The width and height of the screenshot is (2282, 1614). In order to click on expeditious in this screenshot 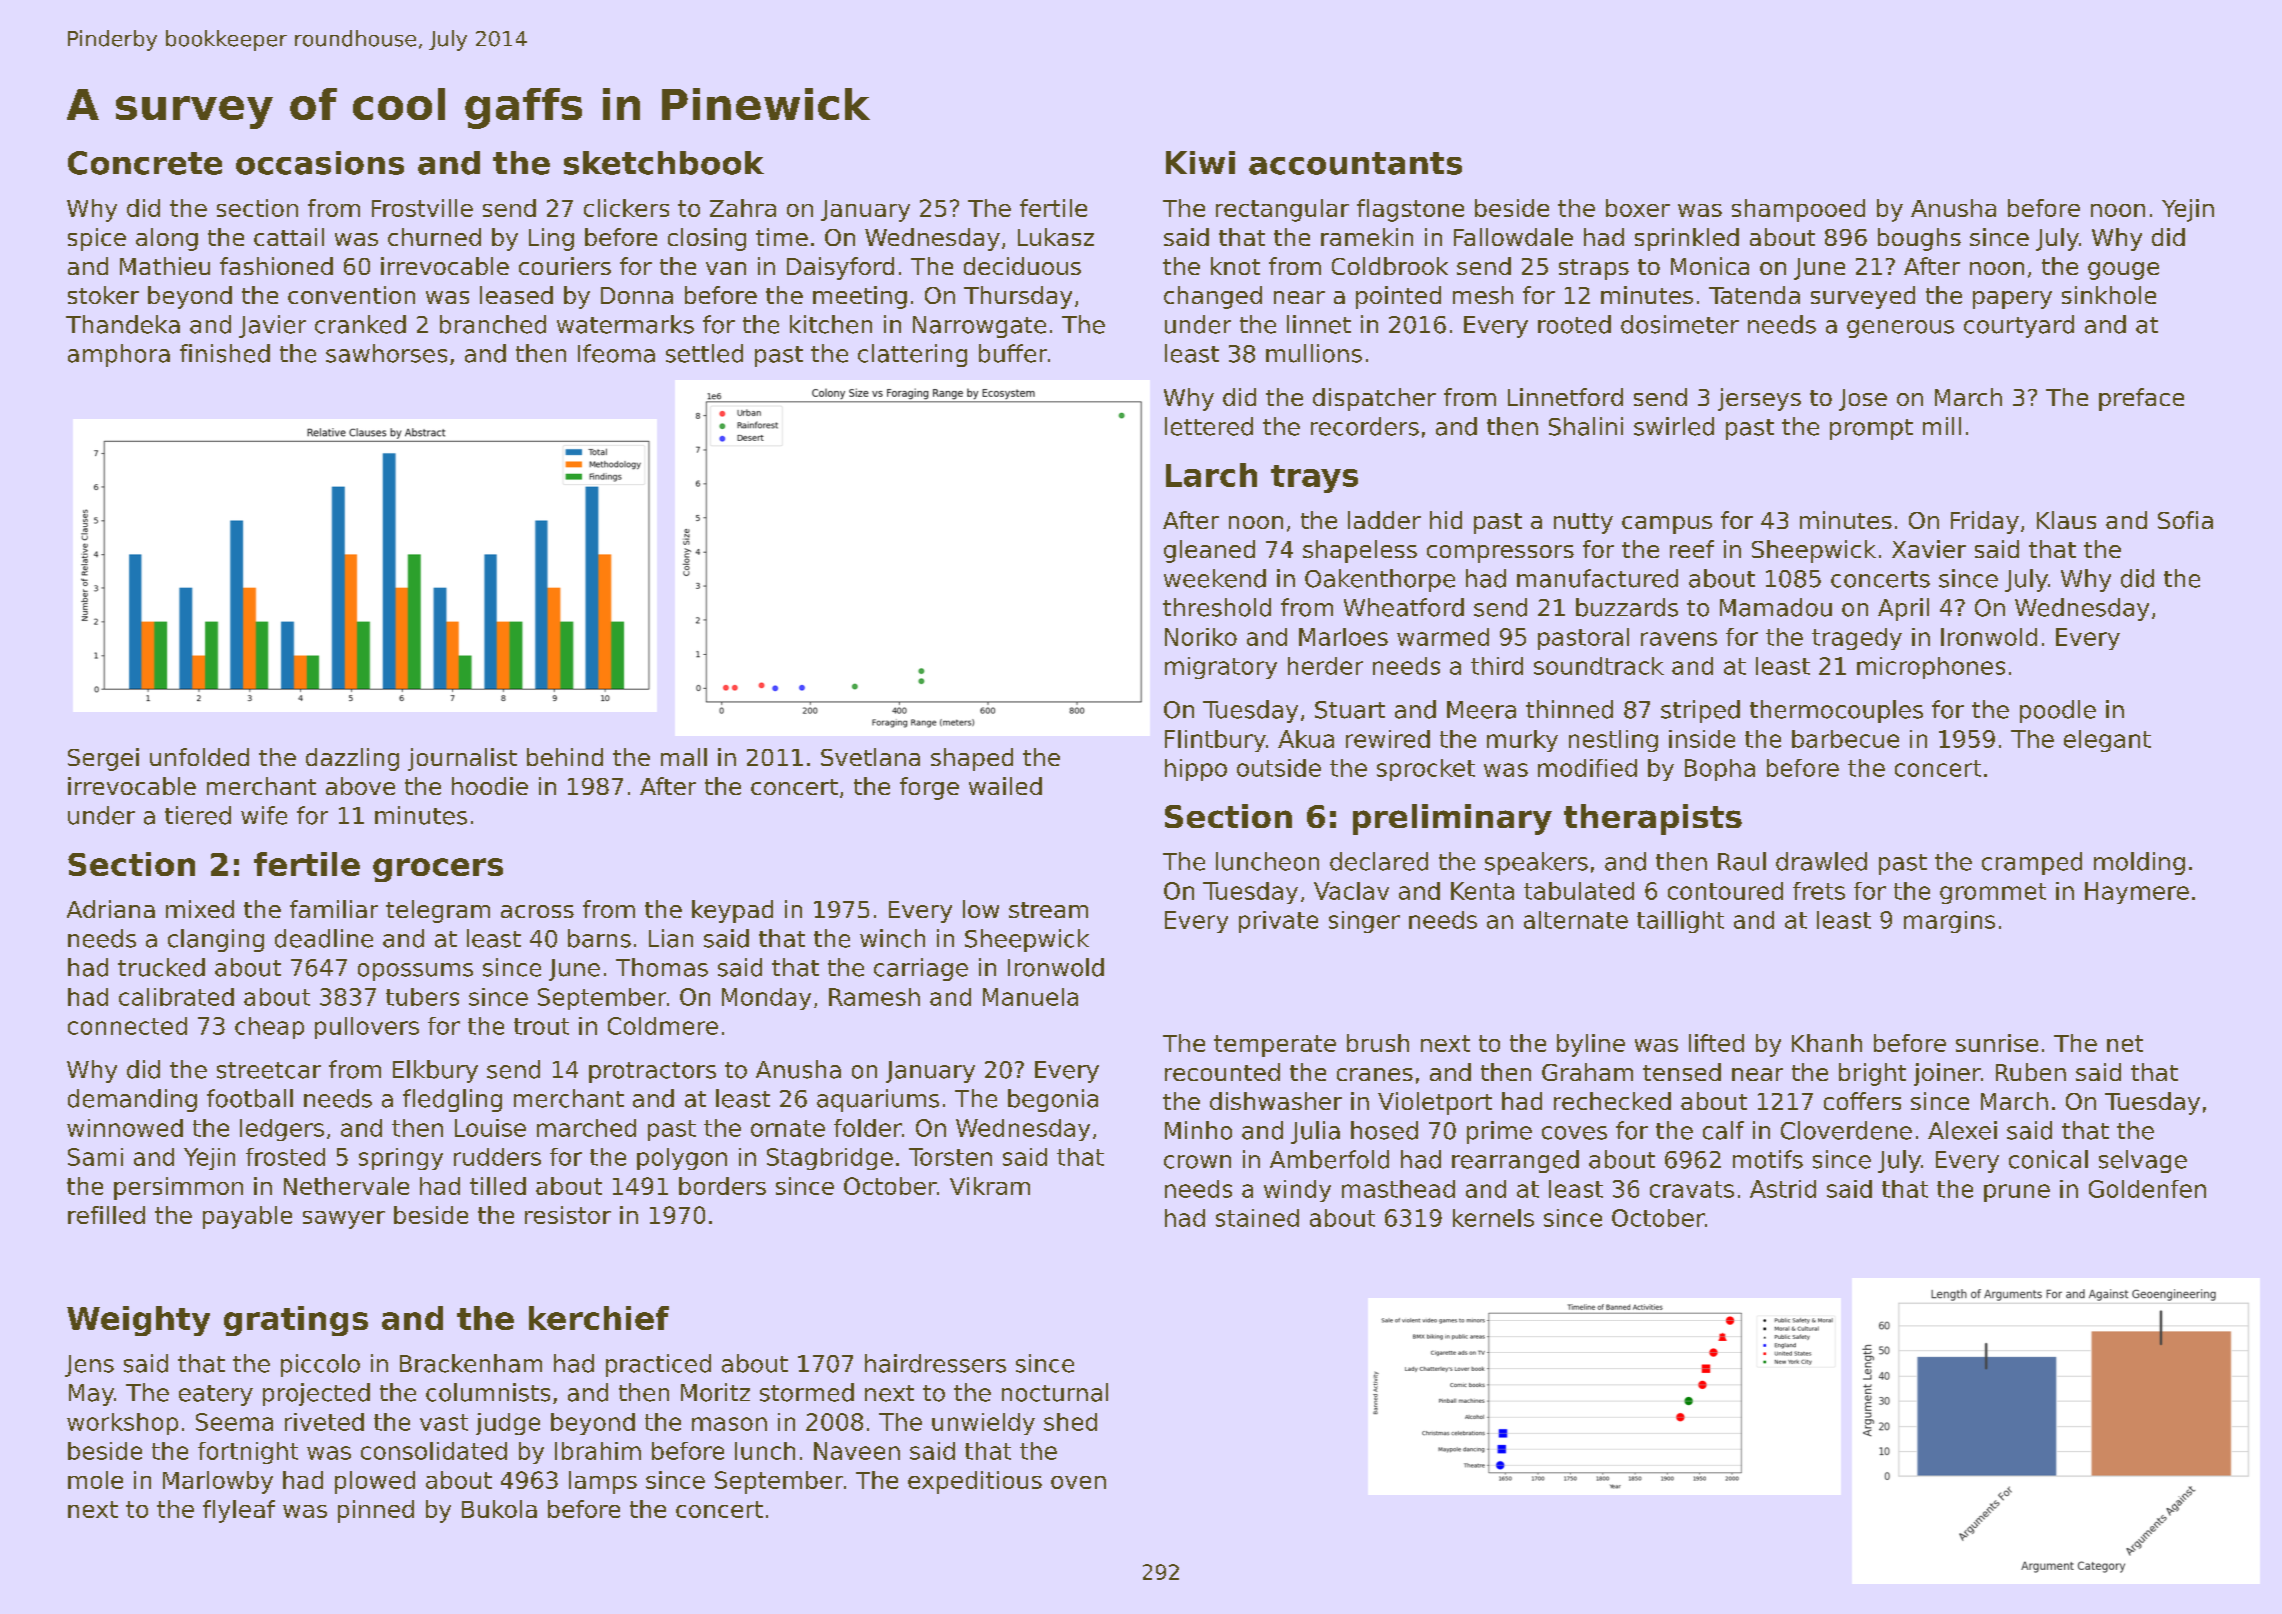, I will do `click(975, 1482)`.
